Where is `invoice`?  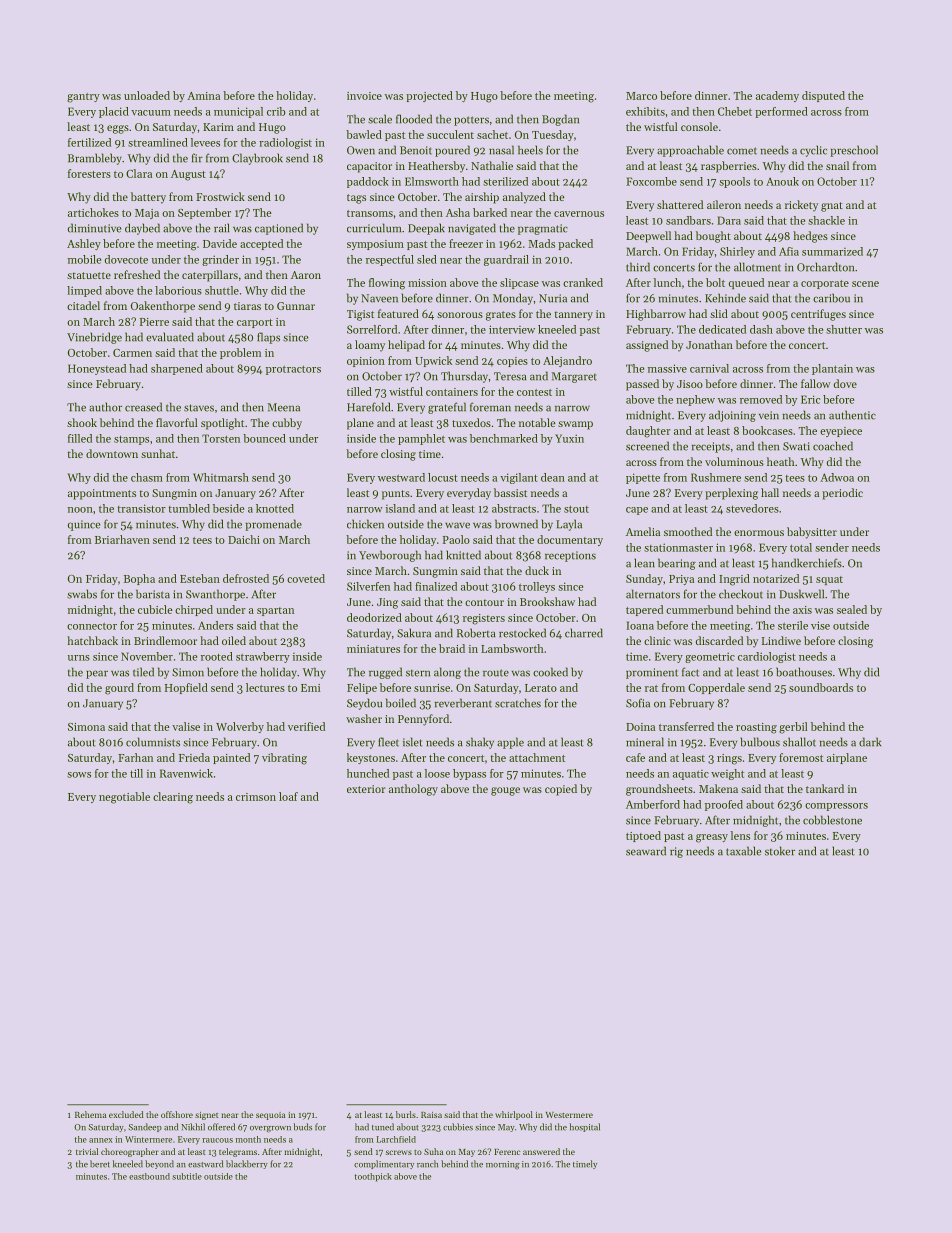 invoice is located at coordinates (364, 96).
